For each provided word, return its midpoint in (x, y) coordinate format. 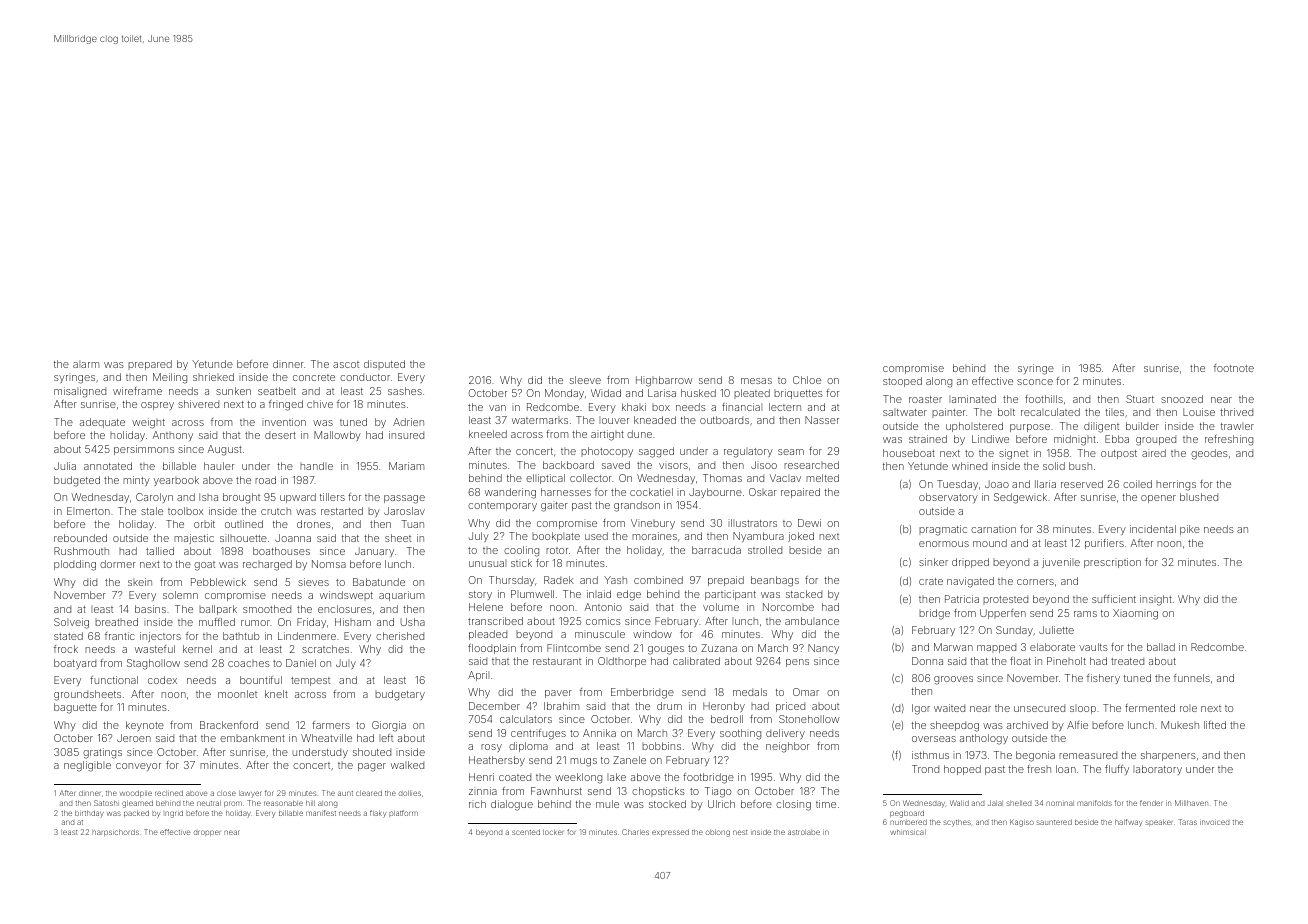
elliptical (545, 479)
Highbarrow (664, 381)
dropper (207, 833)
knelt (276, 694)
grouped (1156, 440)
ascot (346, 364)
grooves (953, 680)
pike (1190, 530)
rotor (557, 550)
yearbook (176, 481)
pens (797, 663)
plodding (75, 565)
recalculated (1050, 412)
